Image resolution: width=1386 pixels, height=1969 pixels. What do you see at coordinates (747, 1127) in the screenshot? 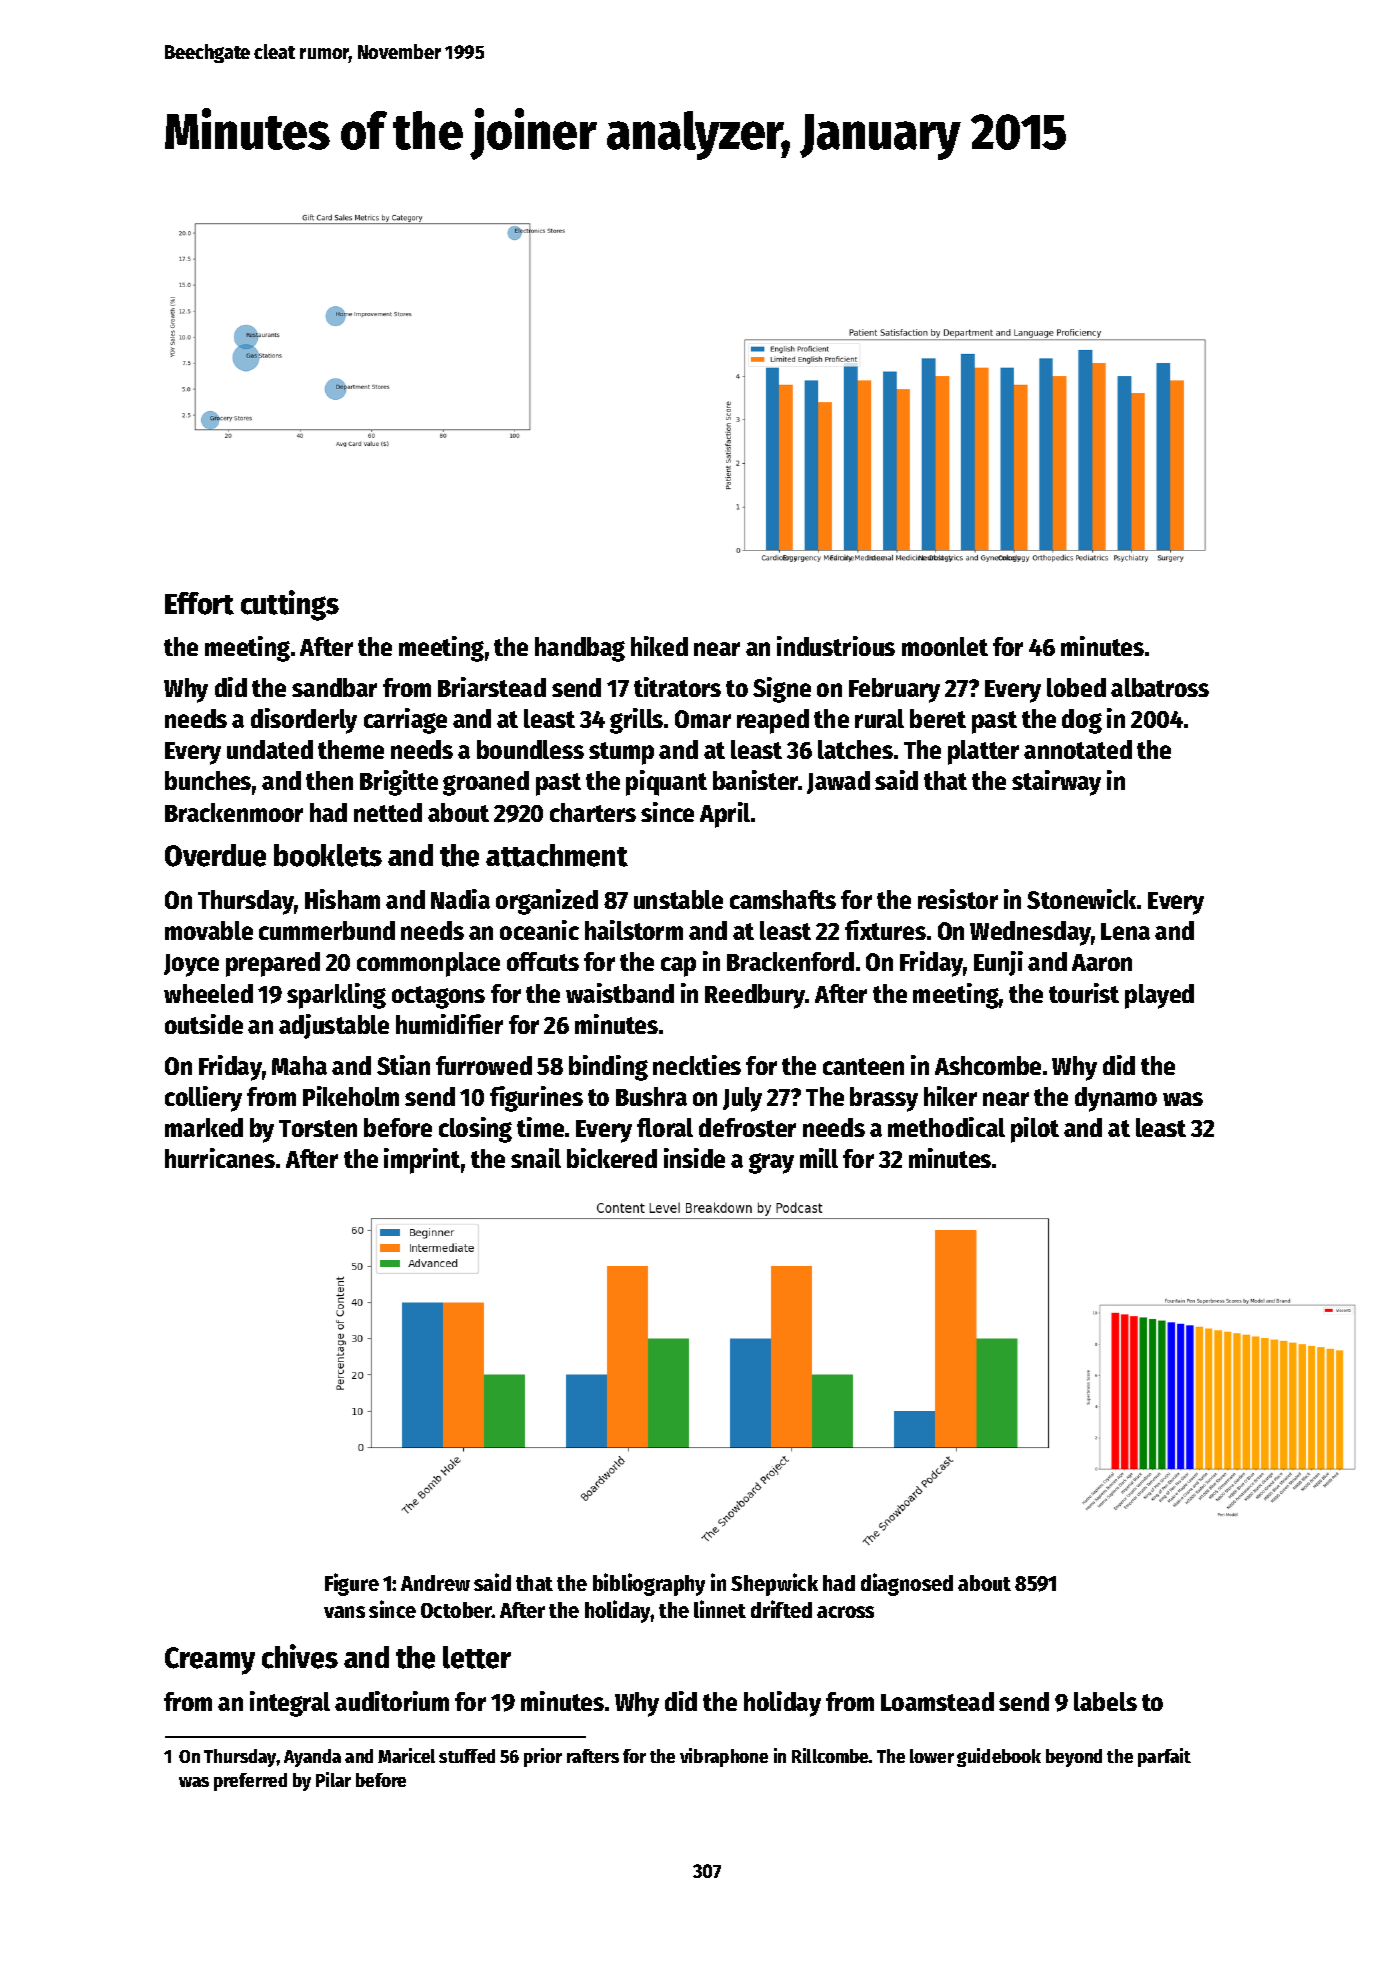
I see `defroster` at bounding box center [747, 1127].
